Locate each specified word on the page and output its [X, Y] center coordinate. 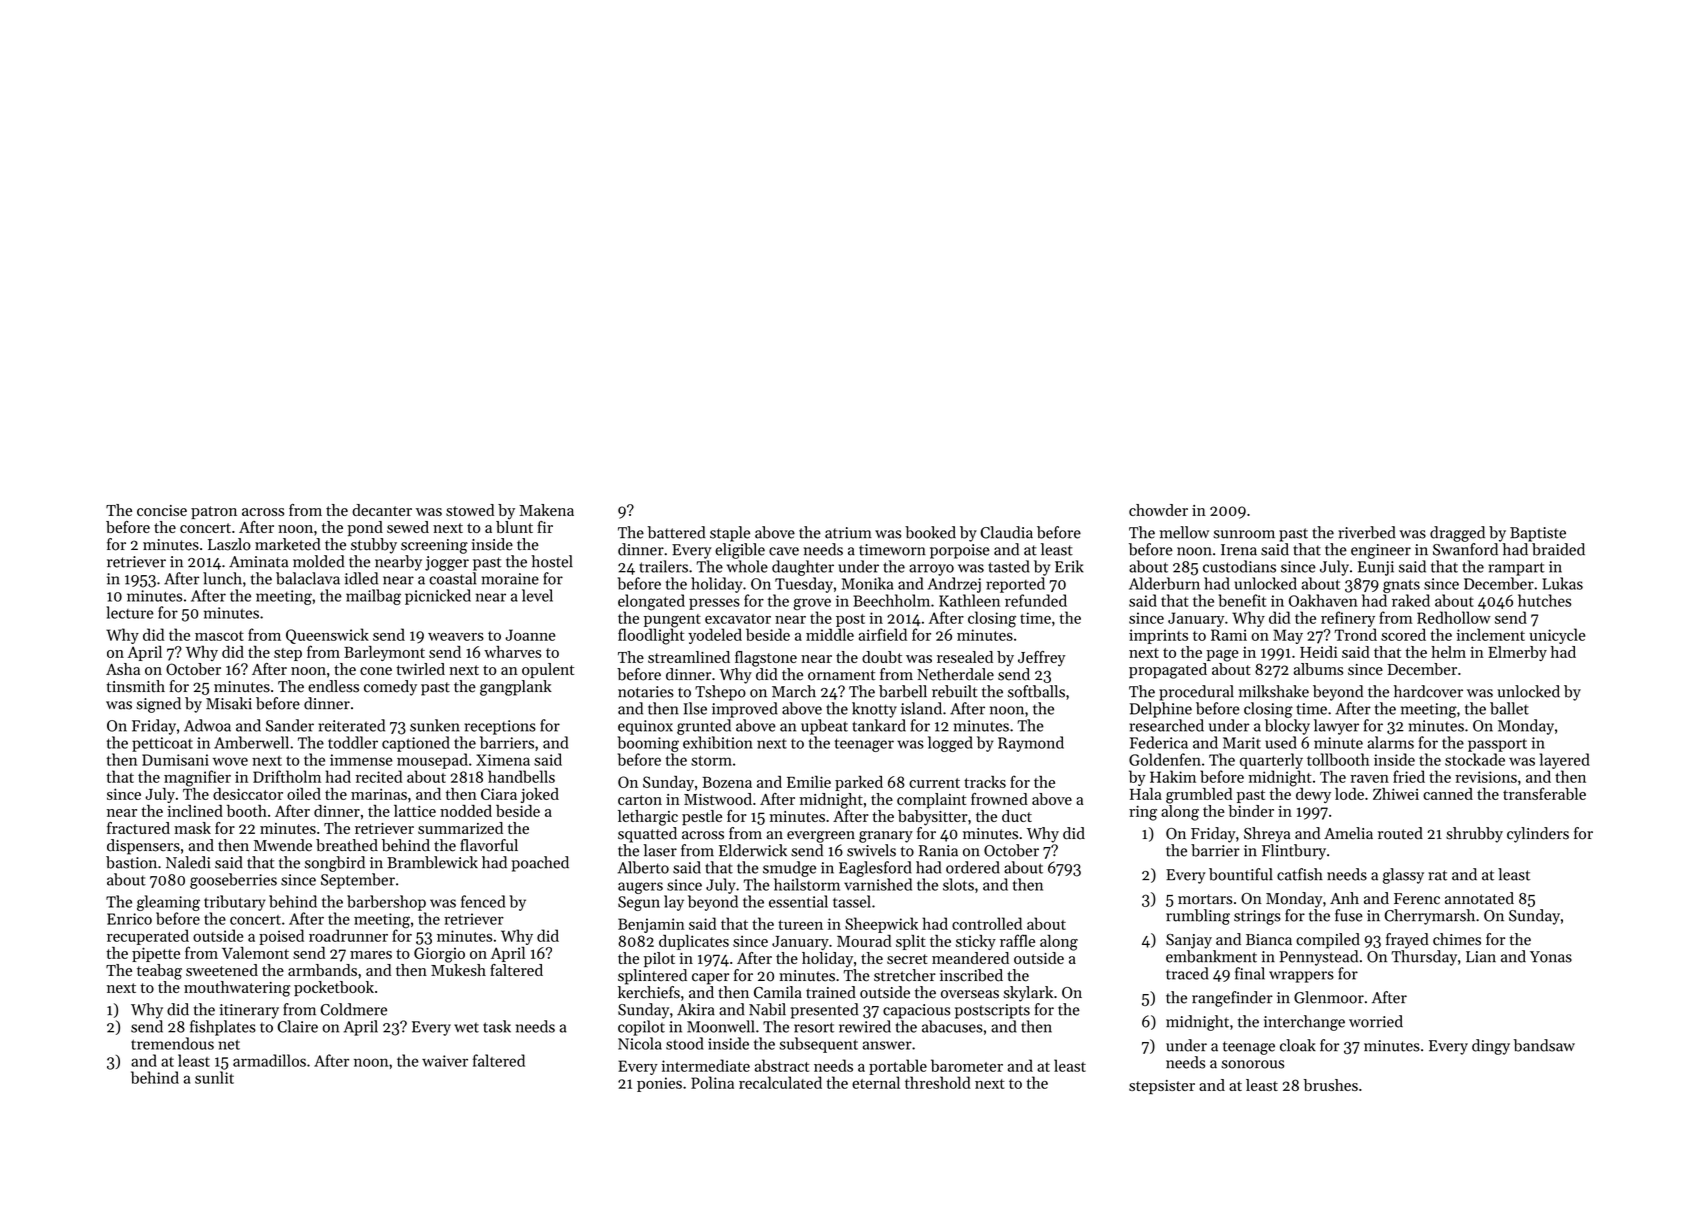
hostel [552, 561]
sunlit [214, 1077]
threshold [938, 1082]
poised [281, 937]
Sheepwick [881, 925]
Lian [1481, 957]
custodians [1239, 566]
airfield [883, 634]
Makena [546, 510]
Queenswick [327, 636]
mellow [1184, 532]
